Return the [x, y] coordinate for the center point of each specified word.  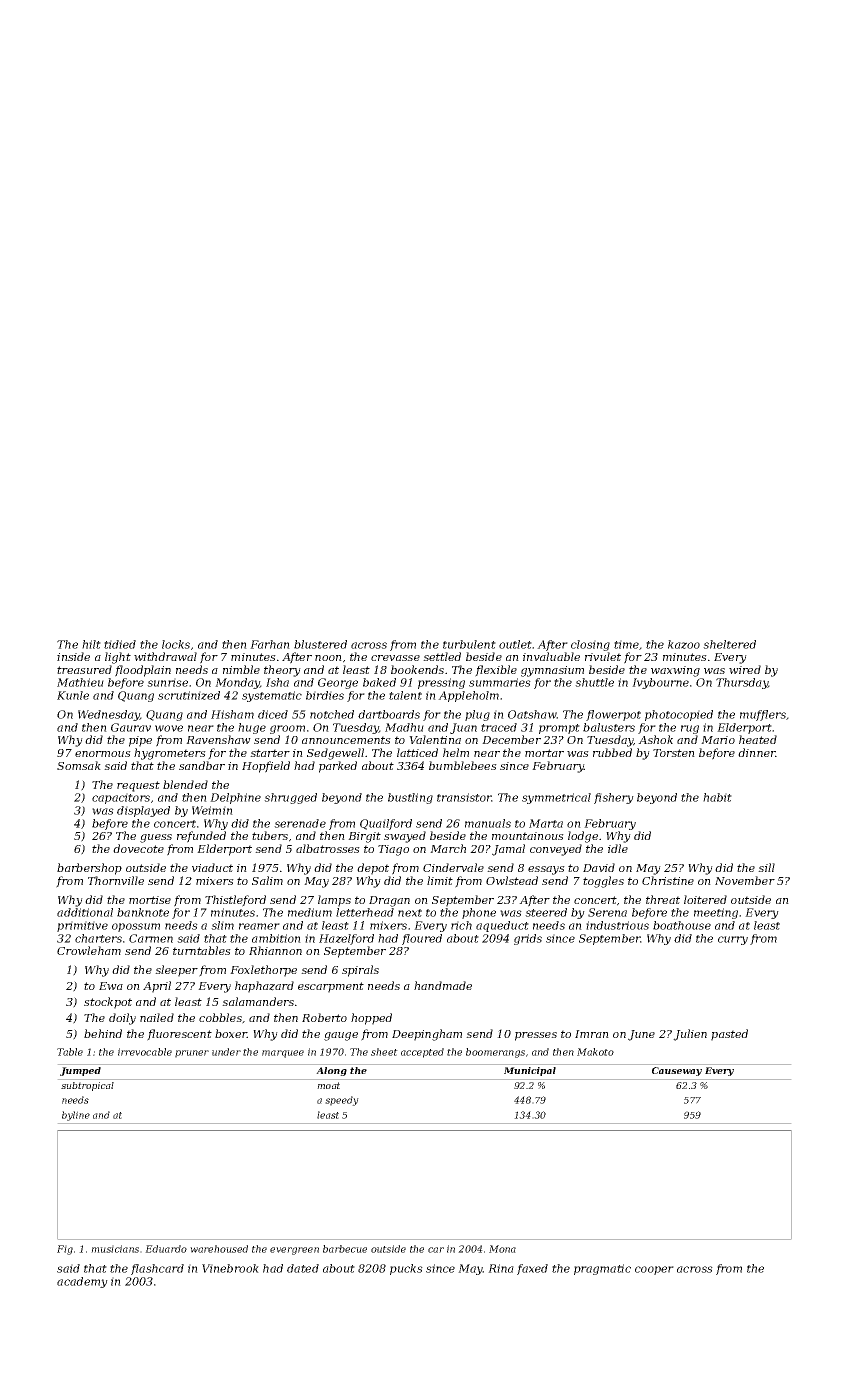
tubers [270, 835]
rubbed [612, 752]
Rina [501, 1268]
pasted [729, 1035]
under [226, 1052]
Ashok [655, 739]
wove [169, 728]
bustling [410, 798]
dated [303, 1268]
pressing [441, 683]
